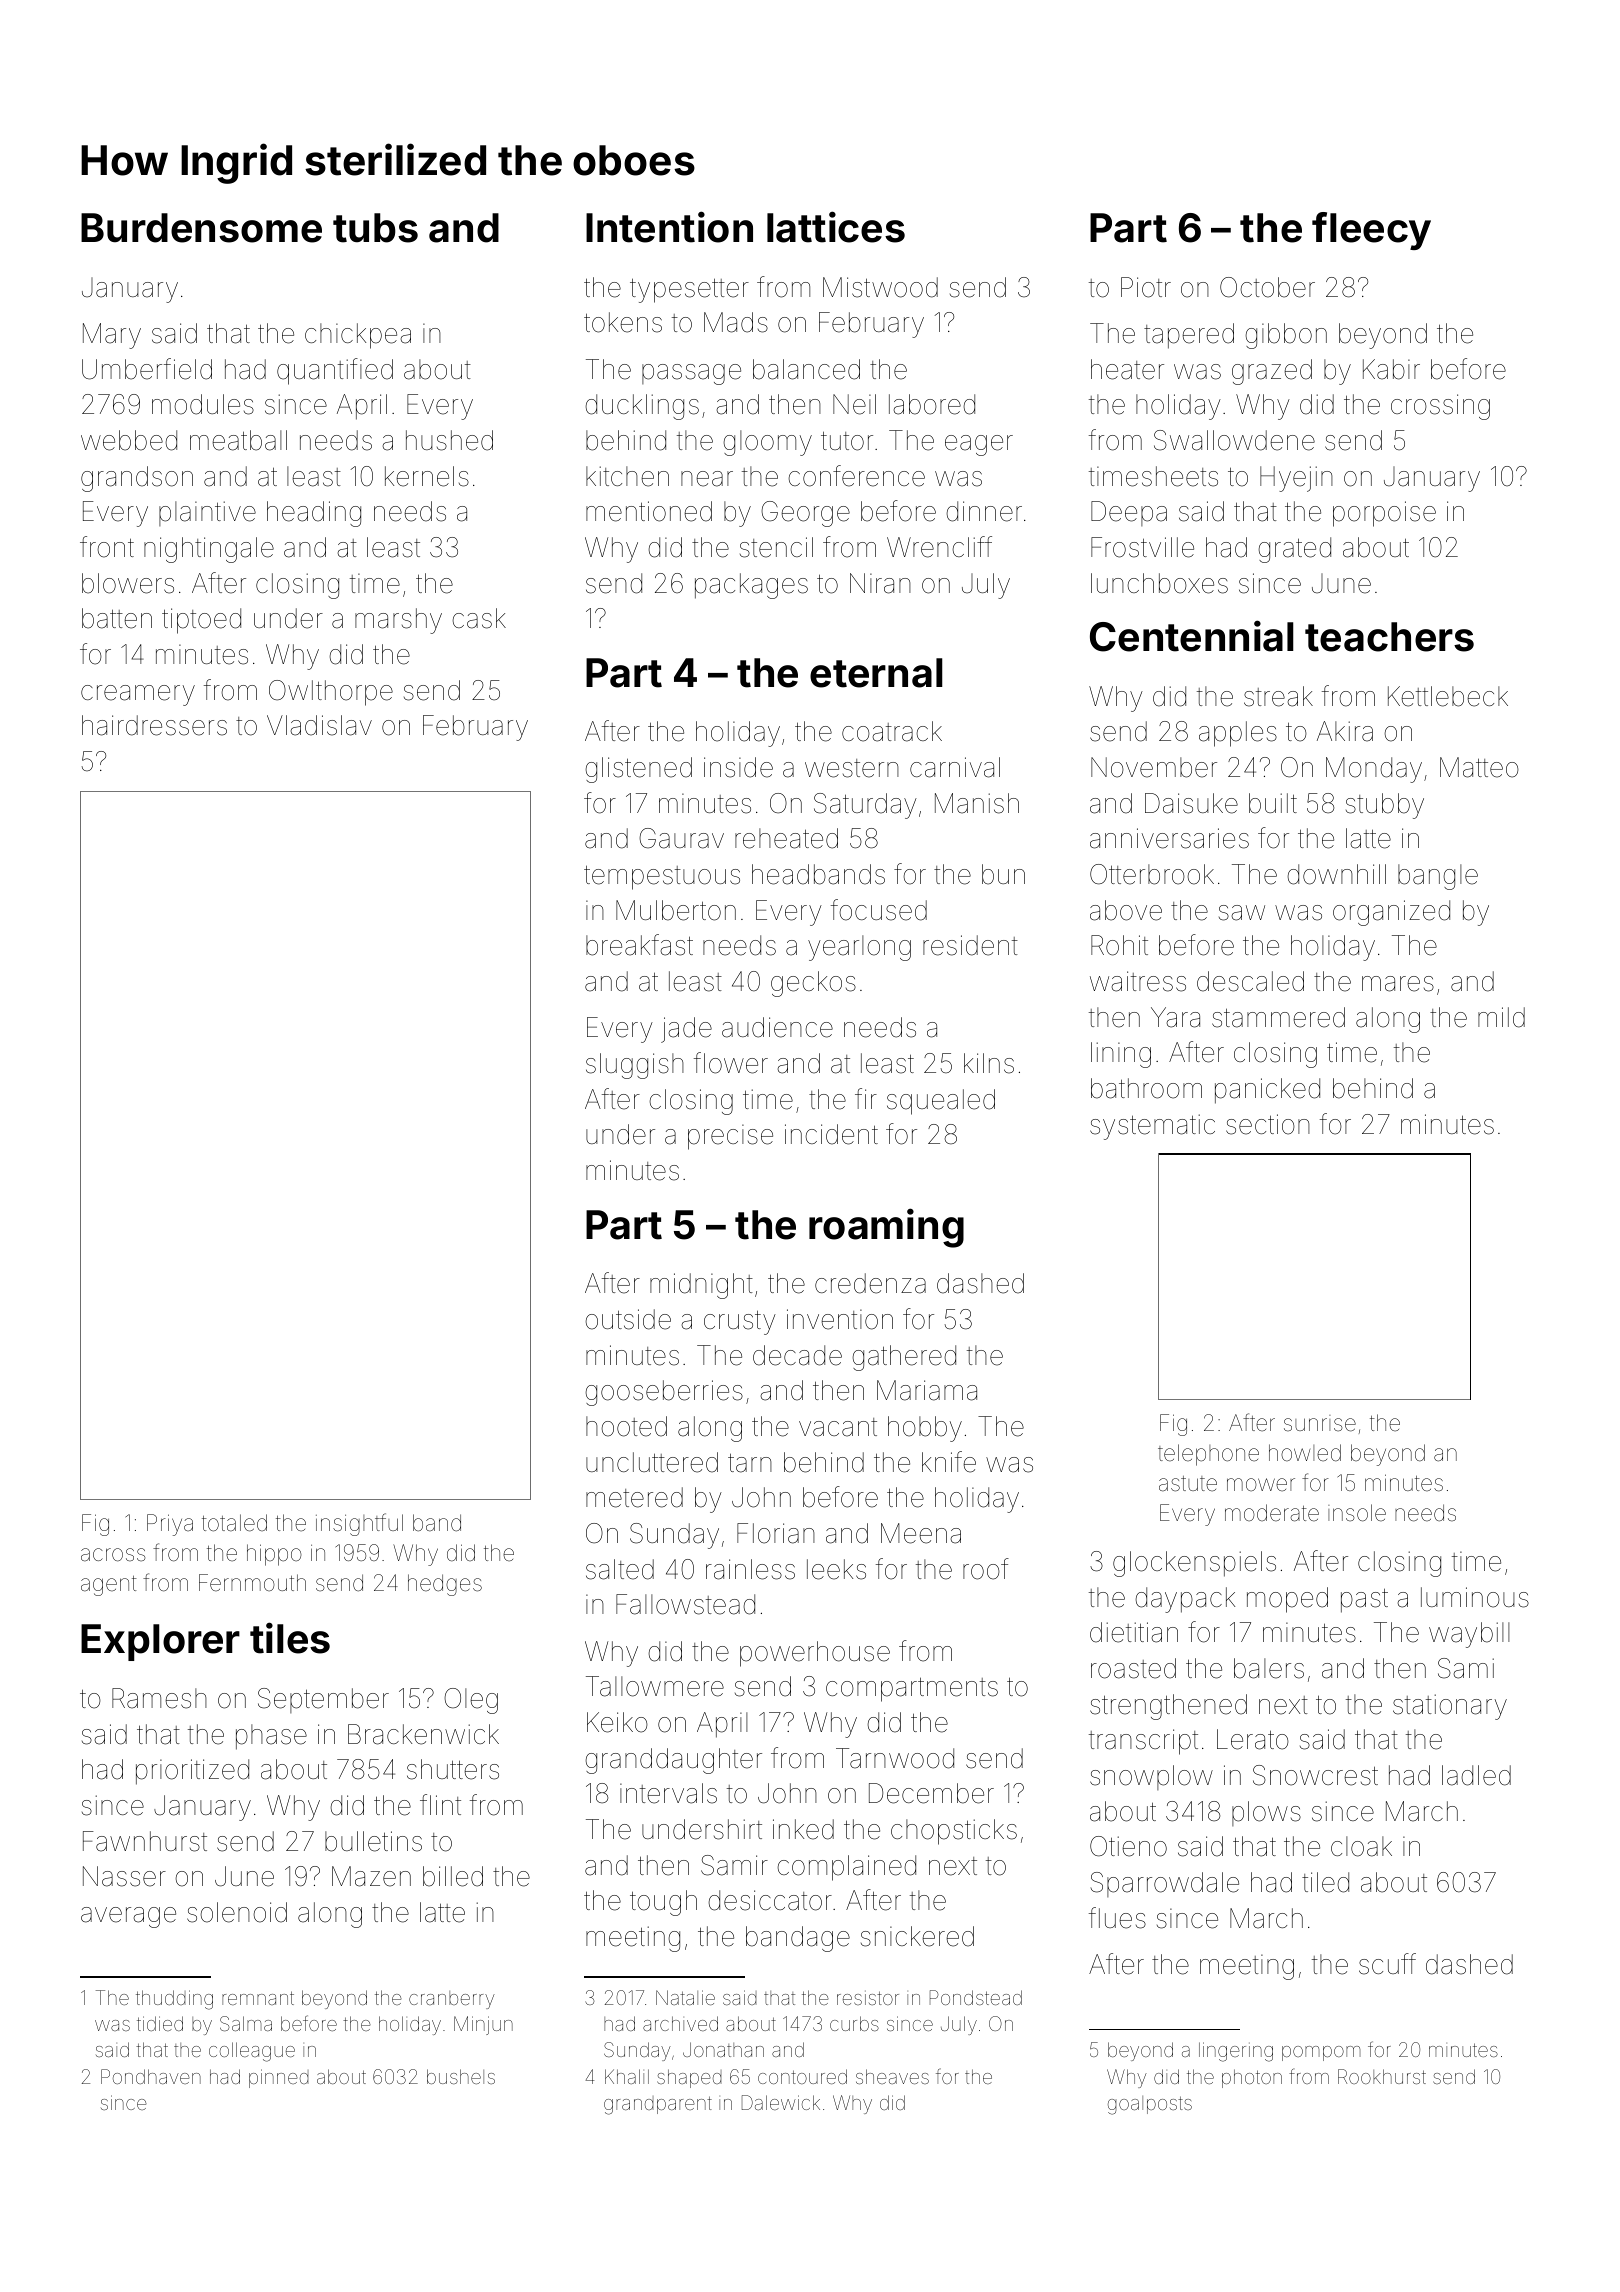 The width and height of the screenshot is (1620, 2292). Describe the element at coordinates (628, 1319) in the screenshot. I see `outside` at that location.
